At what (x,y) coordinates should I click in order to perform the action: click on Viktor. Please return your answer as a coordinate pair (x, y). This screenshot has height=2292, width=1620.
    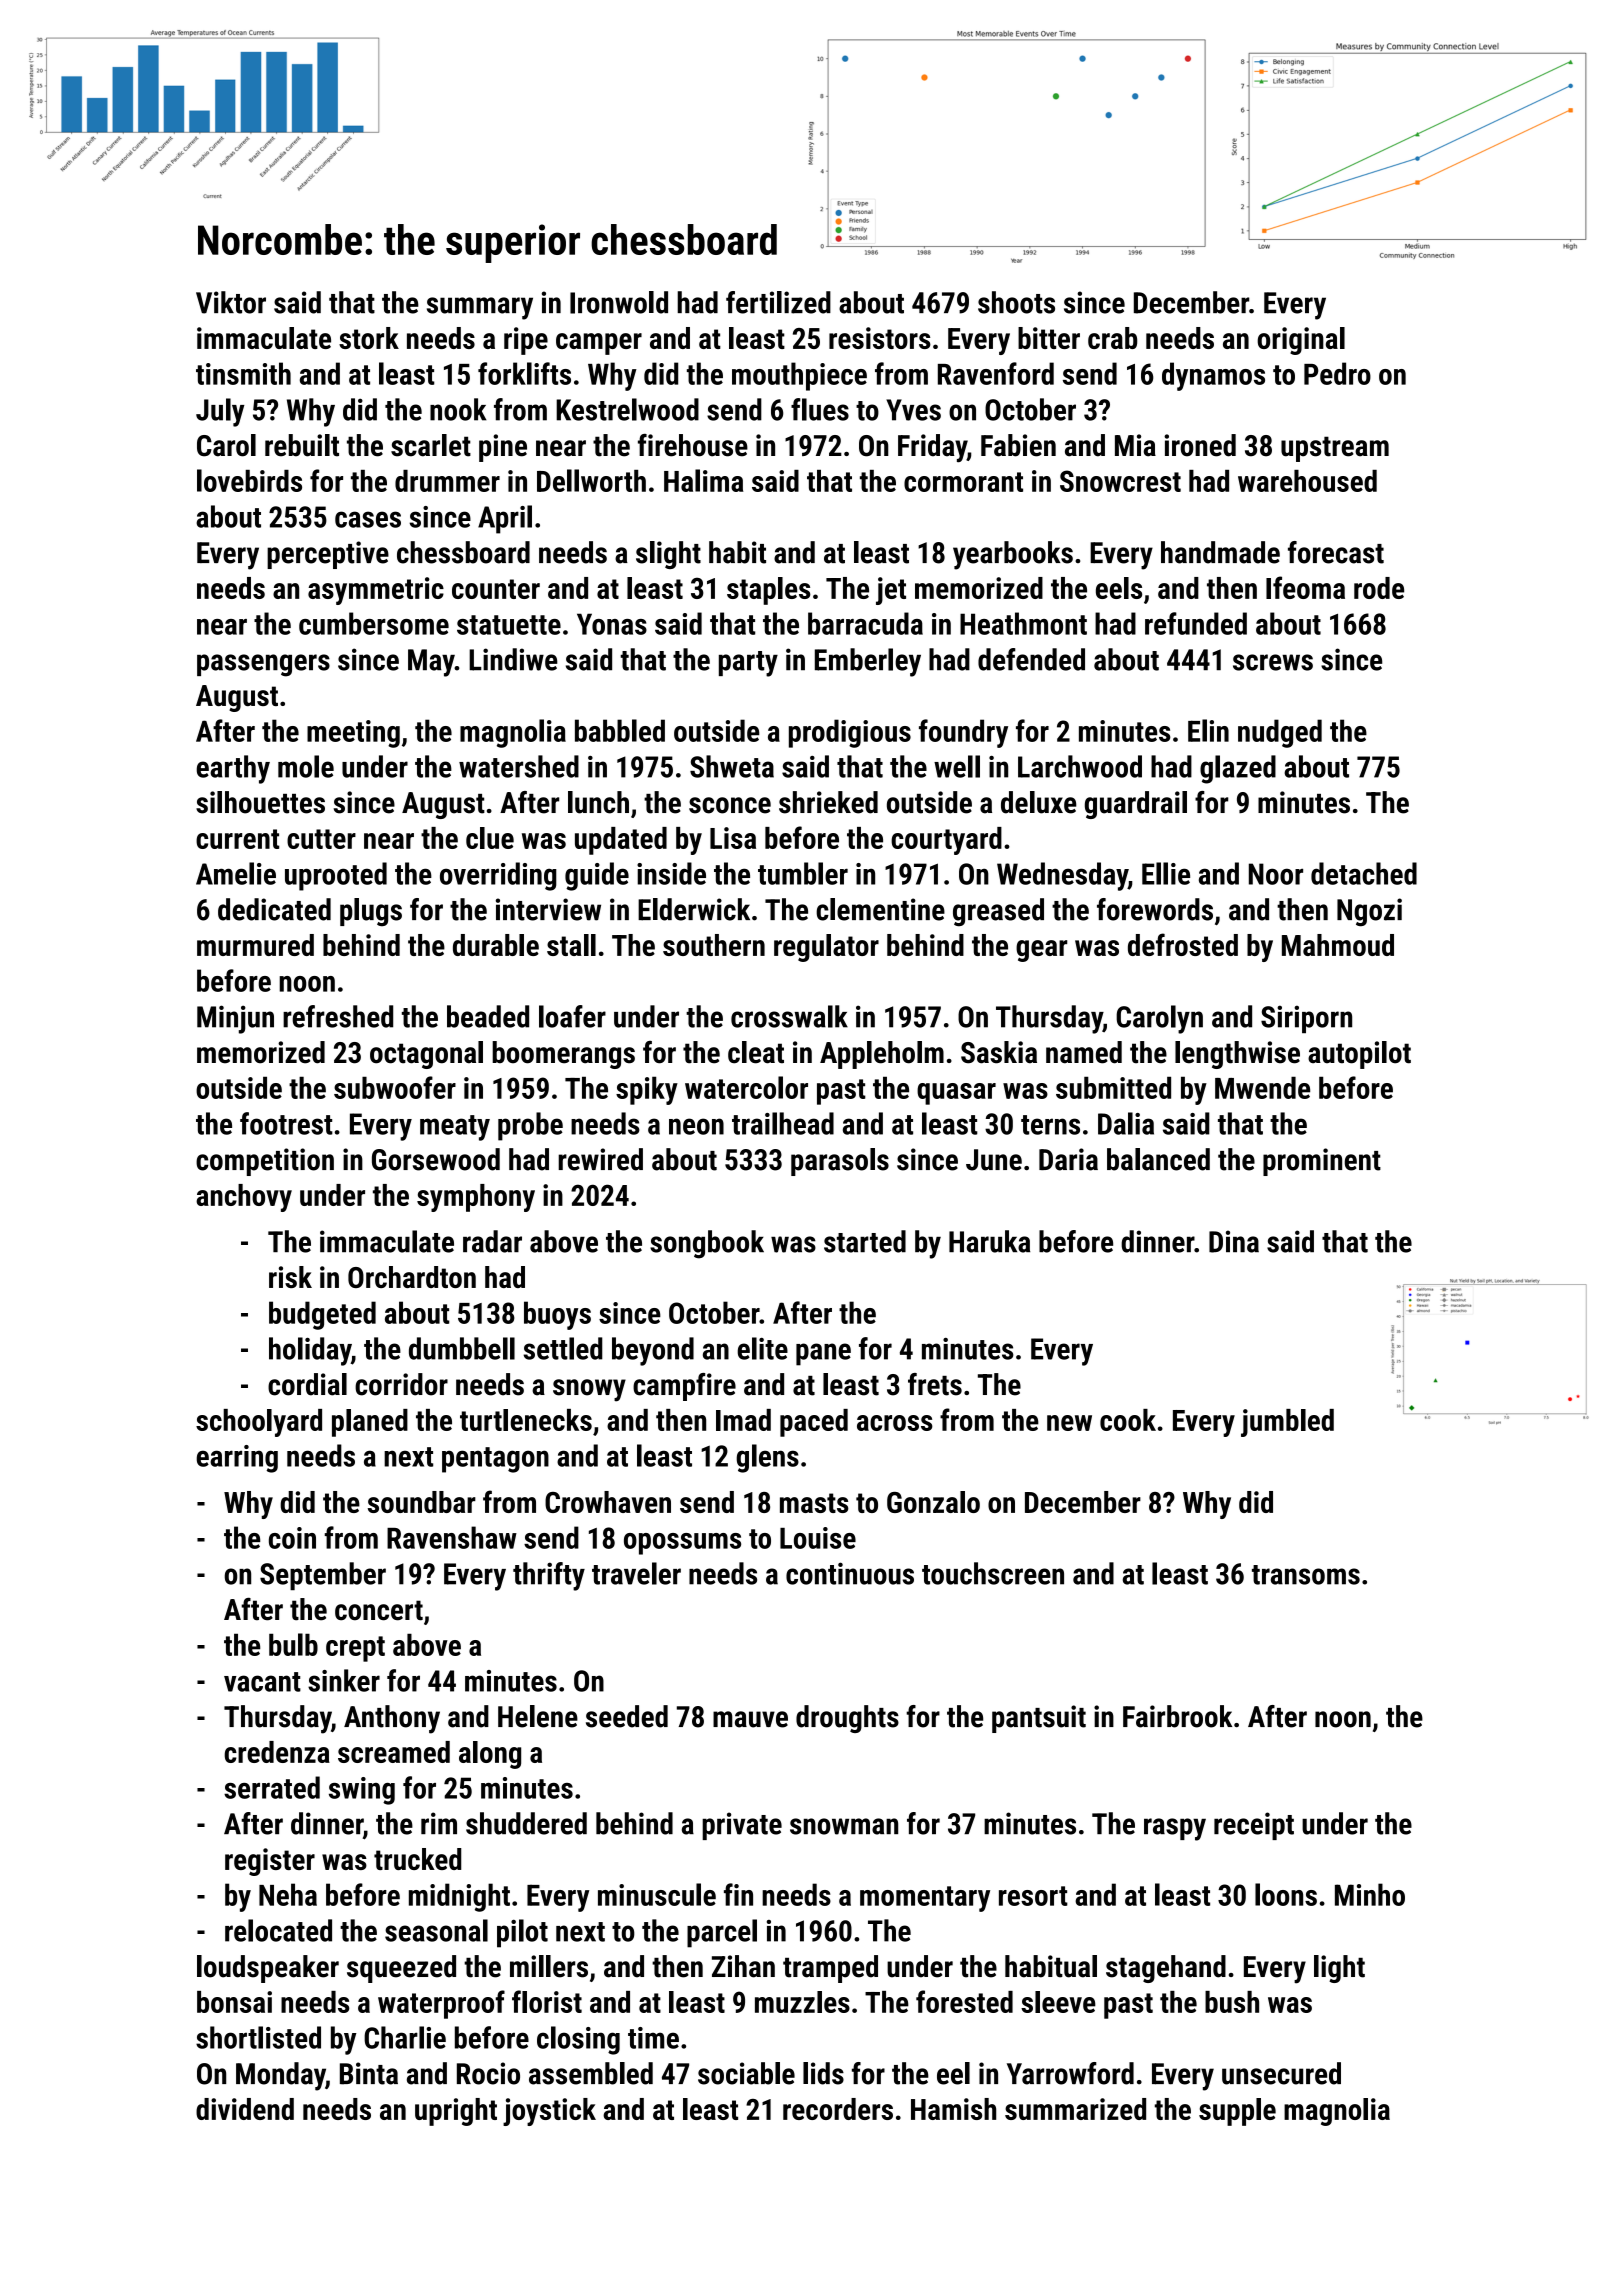
    Looking at the image, I should click on (231, 302).
